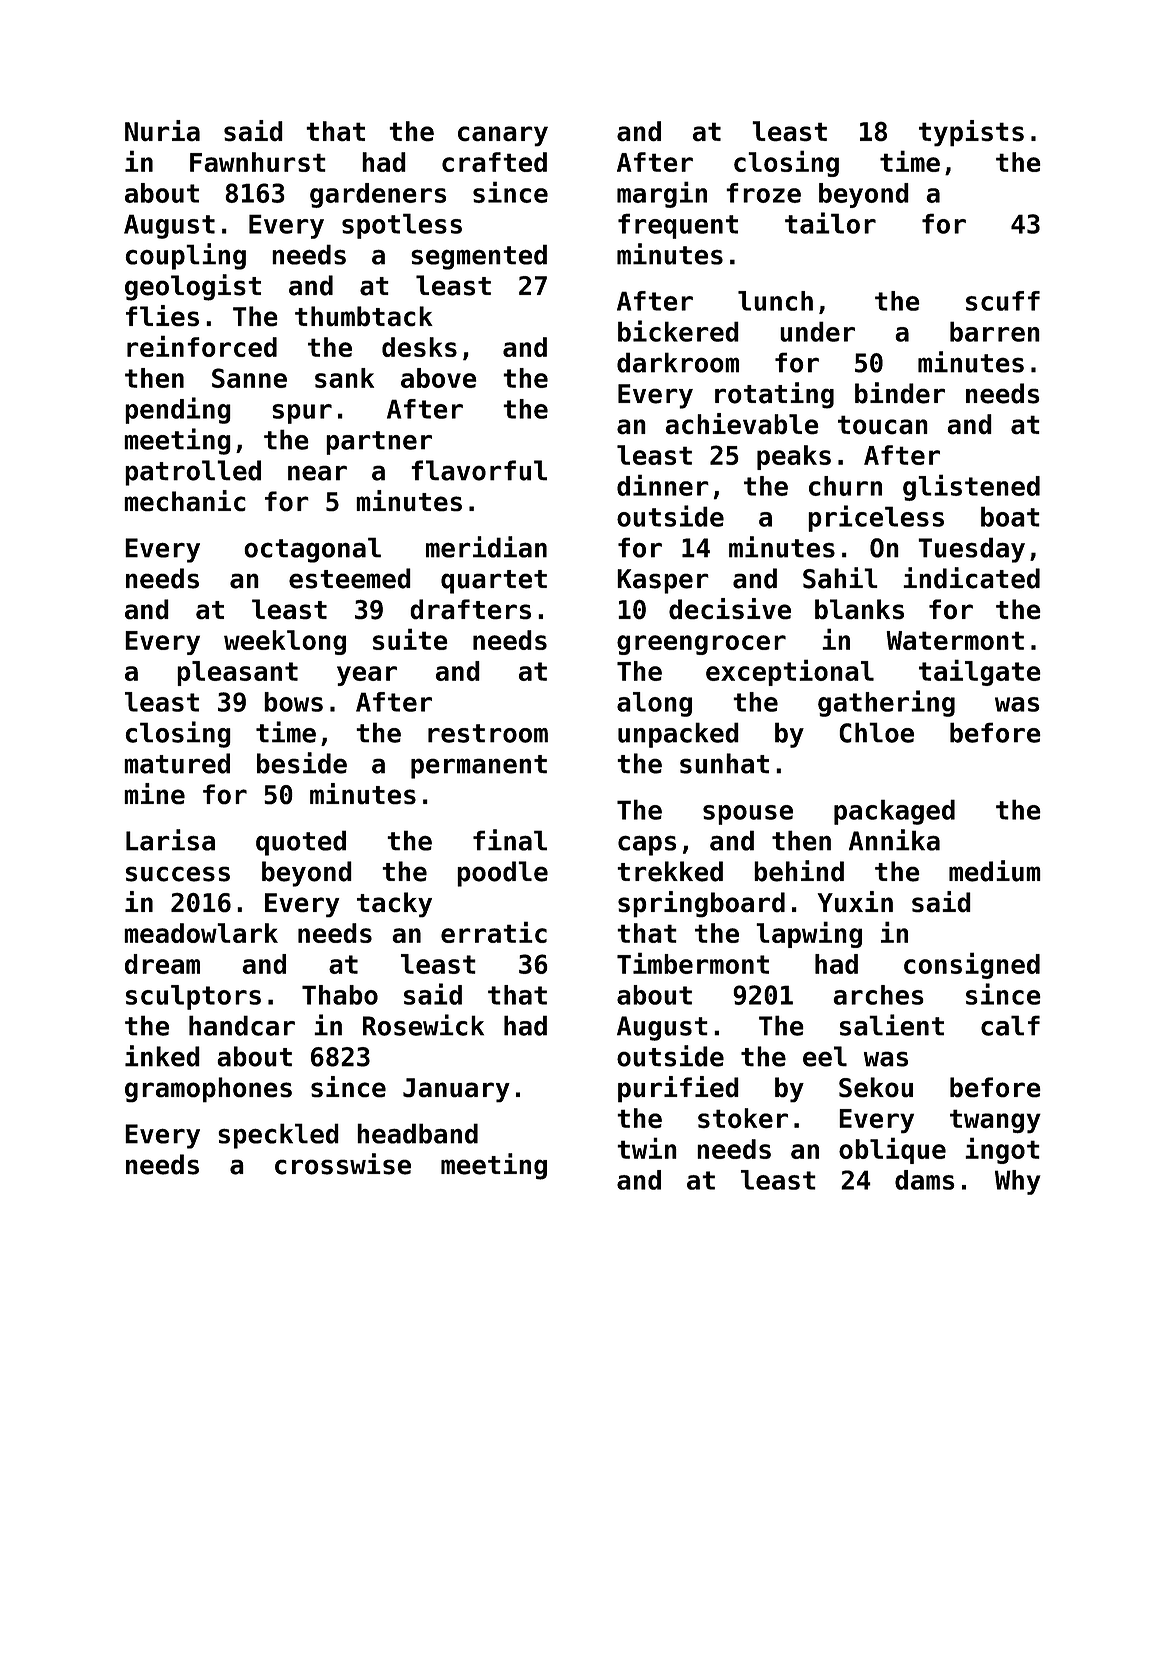 Image resolution: width=1165 pixels, height=1654 pixels. I want to click on typists, so click(971, 133).
